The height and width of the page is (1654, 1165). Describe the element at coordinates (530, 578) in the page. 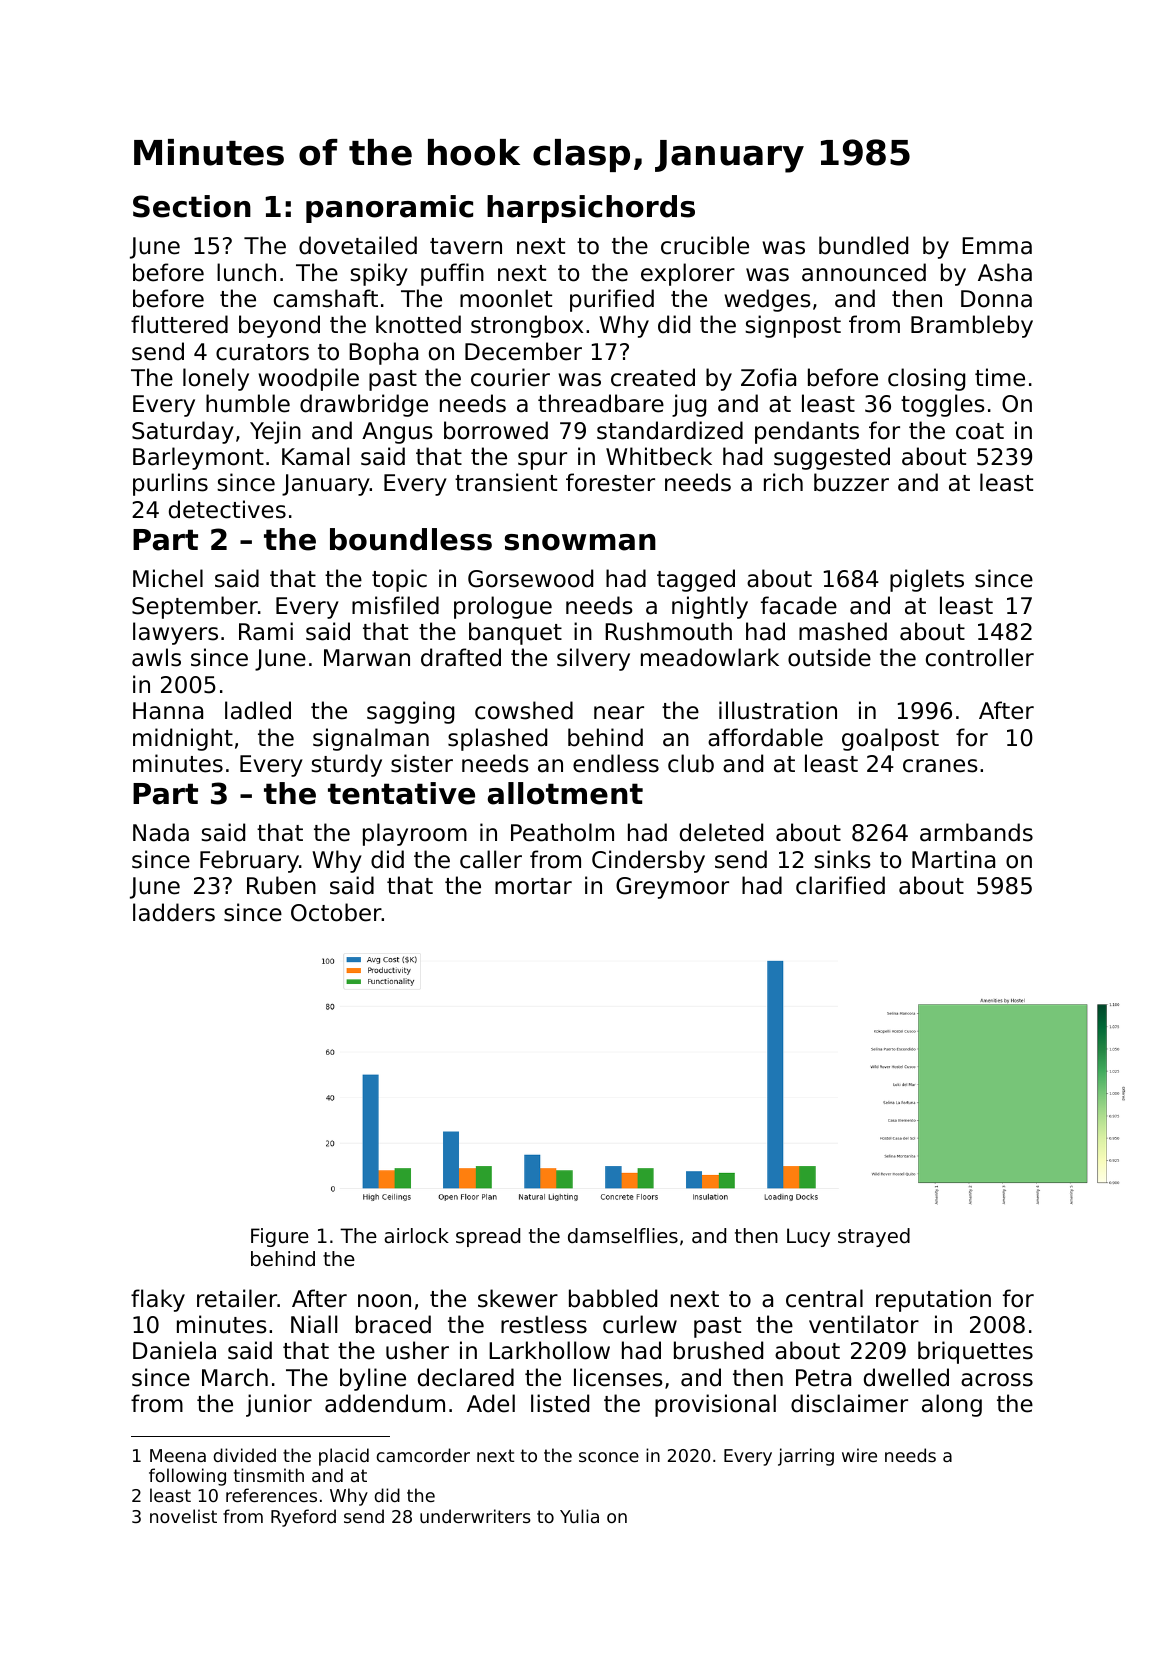

I see `Gorsewood` at that location.
